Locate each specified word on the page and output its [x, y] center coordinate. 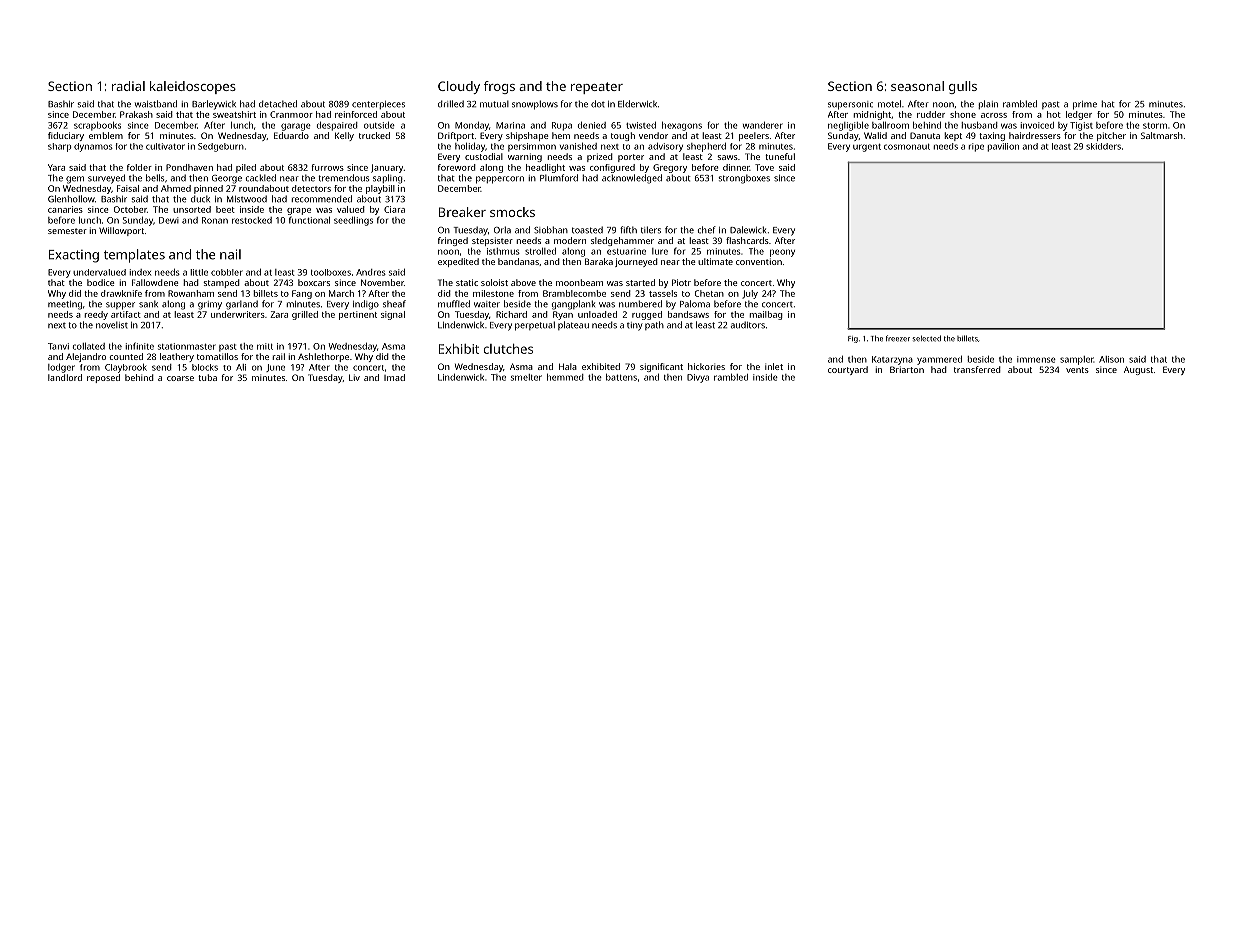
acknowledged [632, 179]
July [750, 294]
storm [1155, 126]
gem [75, 180]
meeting [65, 305]
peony [782, 253]
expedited [458, 262]
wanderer [763, 125]
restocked [252, 220]
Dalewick [748, 230]
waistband [156, 104]
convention [759, 261]
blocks [205, 367]
